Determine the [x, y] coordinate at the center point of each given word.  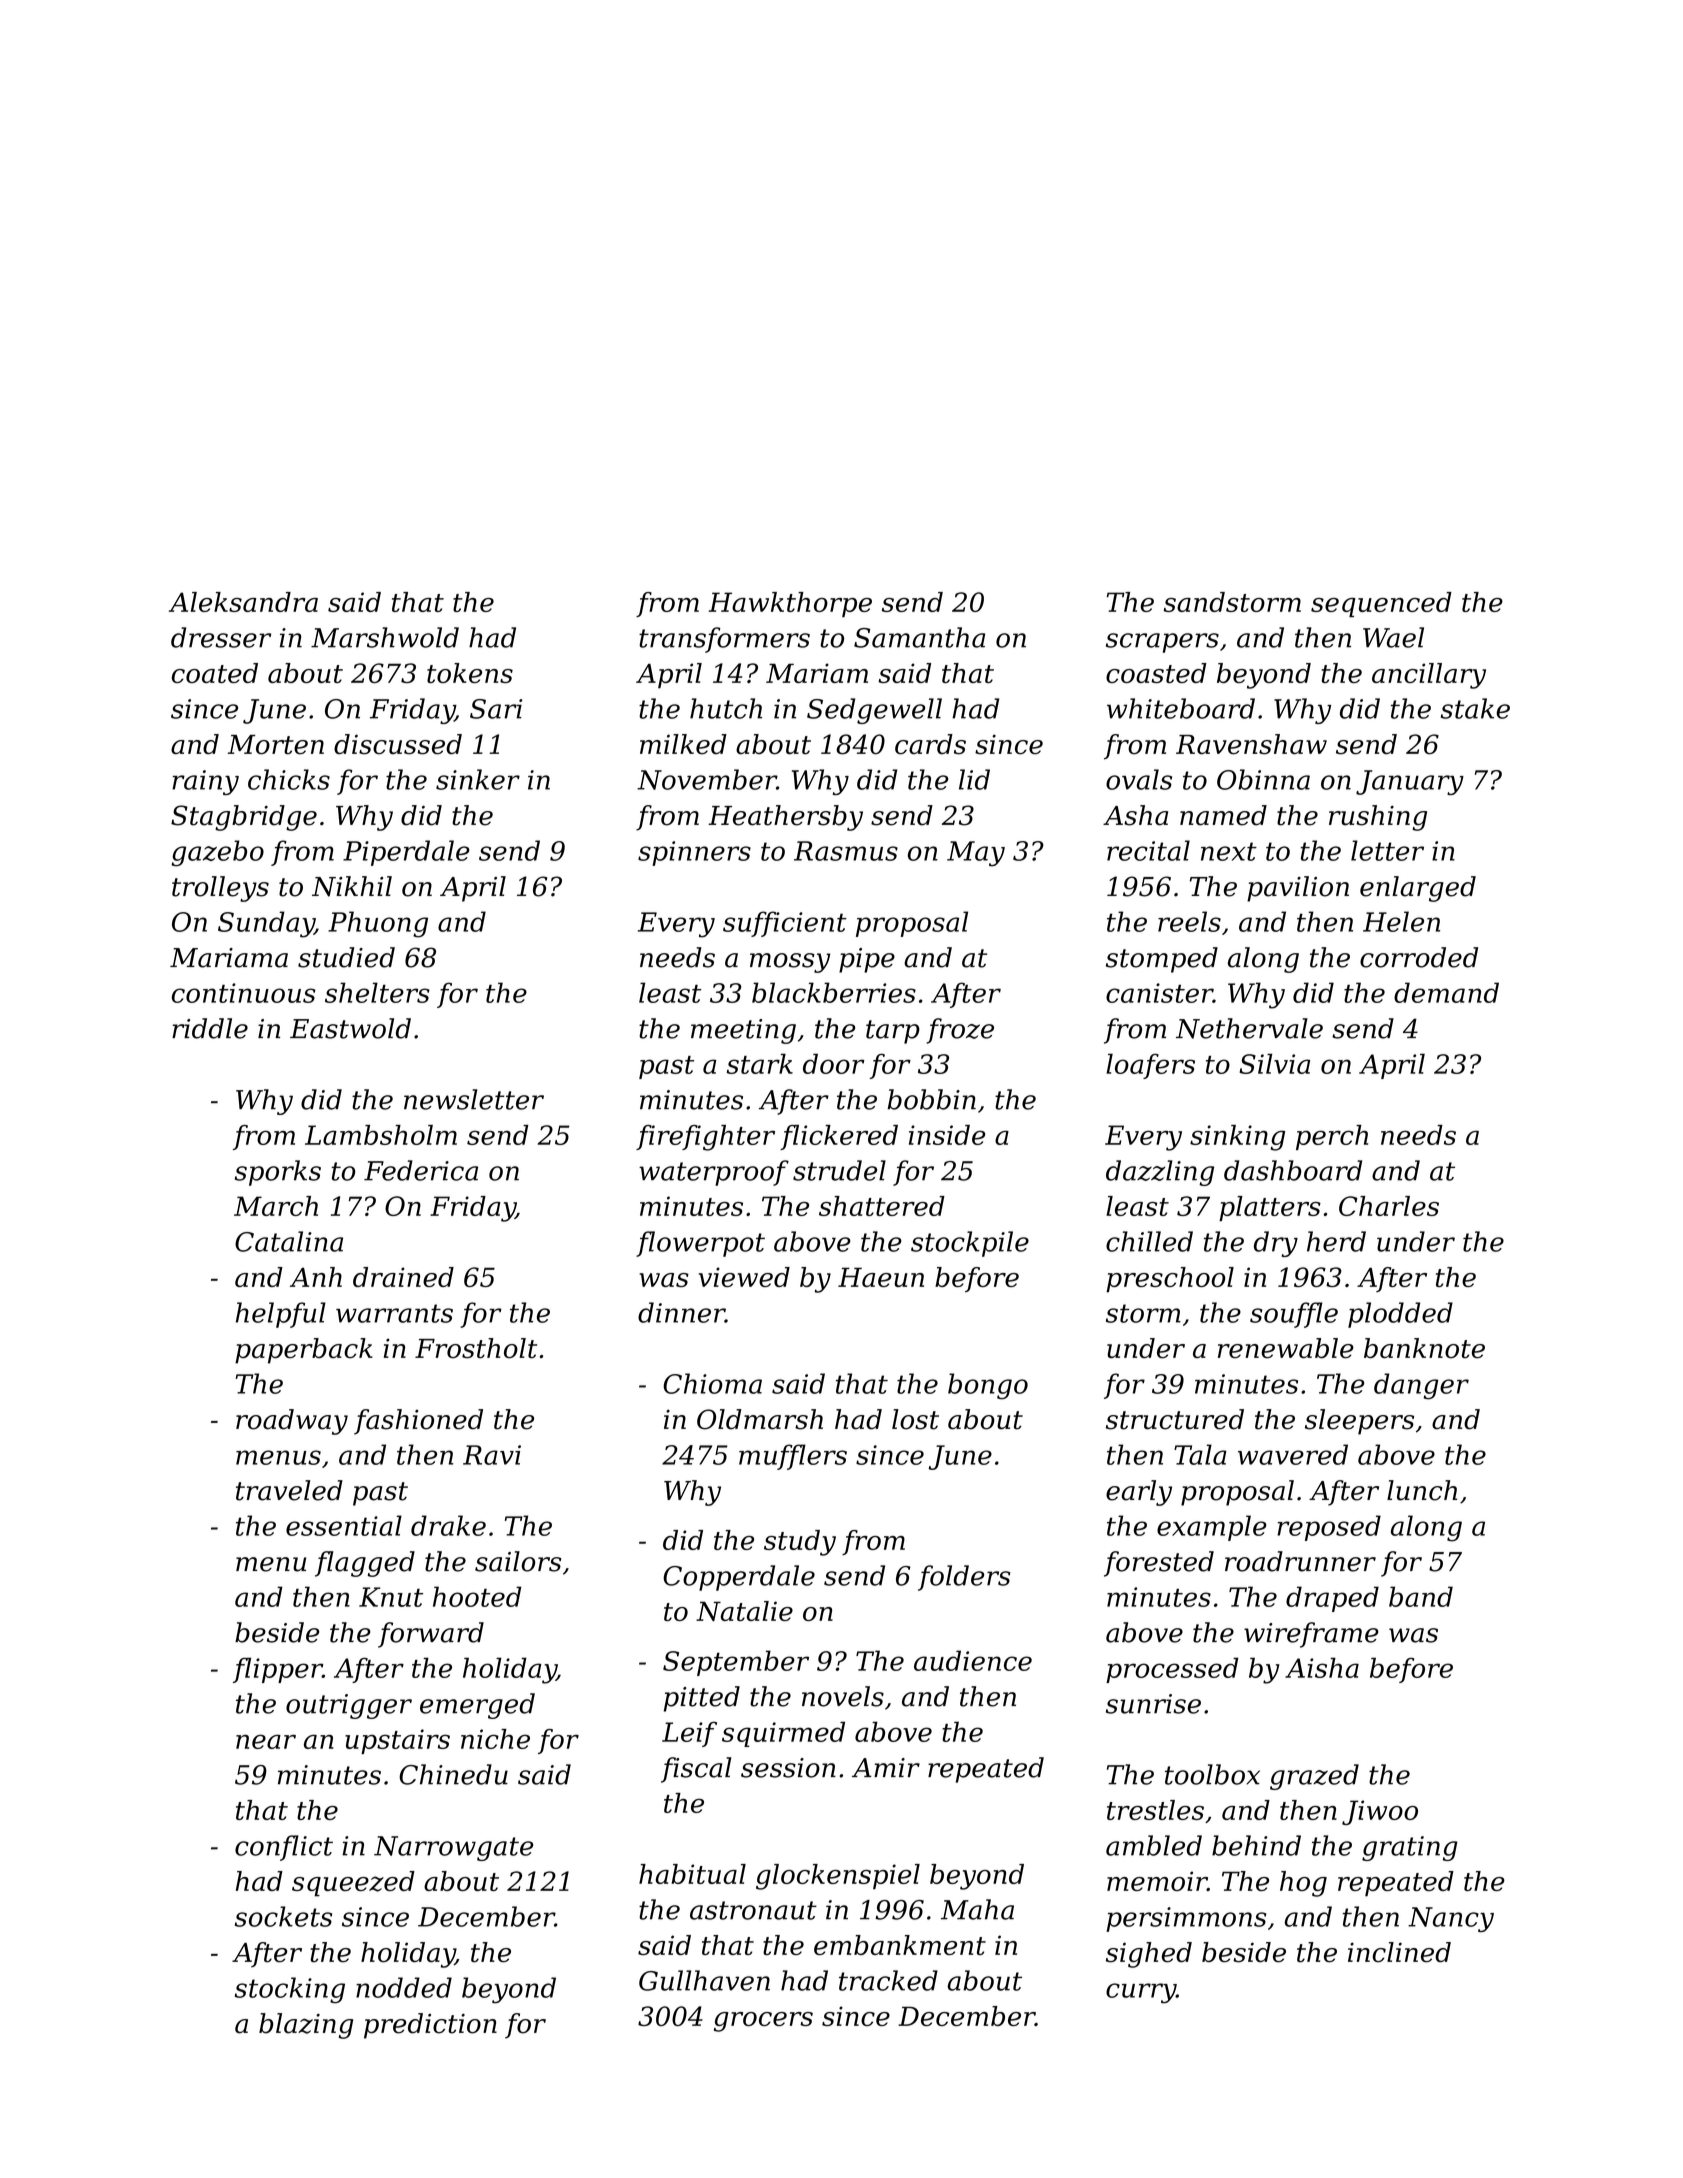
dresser [221, 637]
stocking [290, 1990]
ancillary [1429, 676]
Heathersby [785, 818]
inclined [1399, 1952]
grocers [763, 2022]
